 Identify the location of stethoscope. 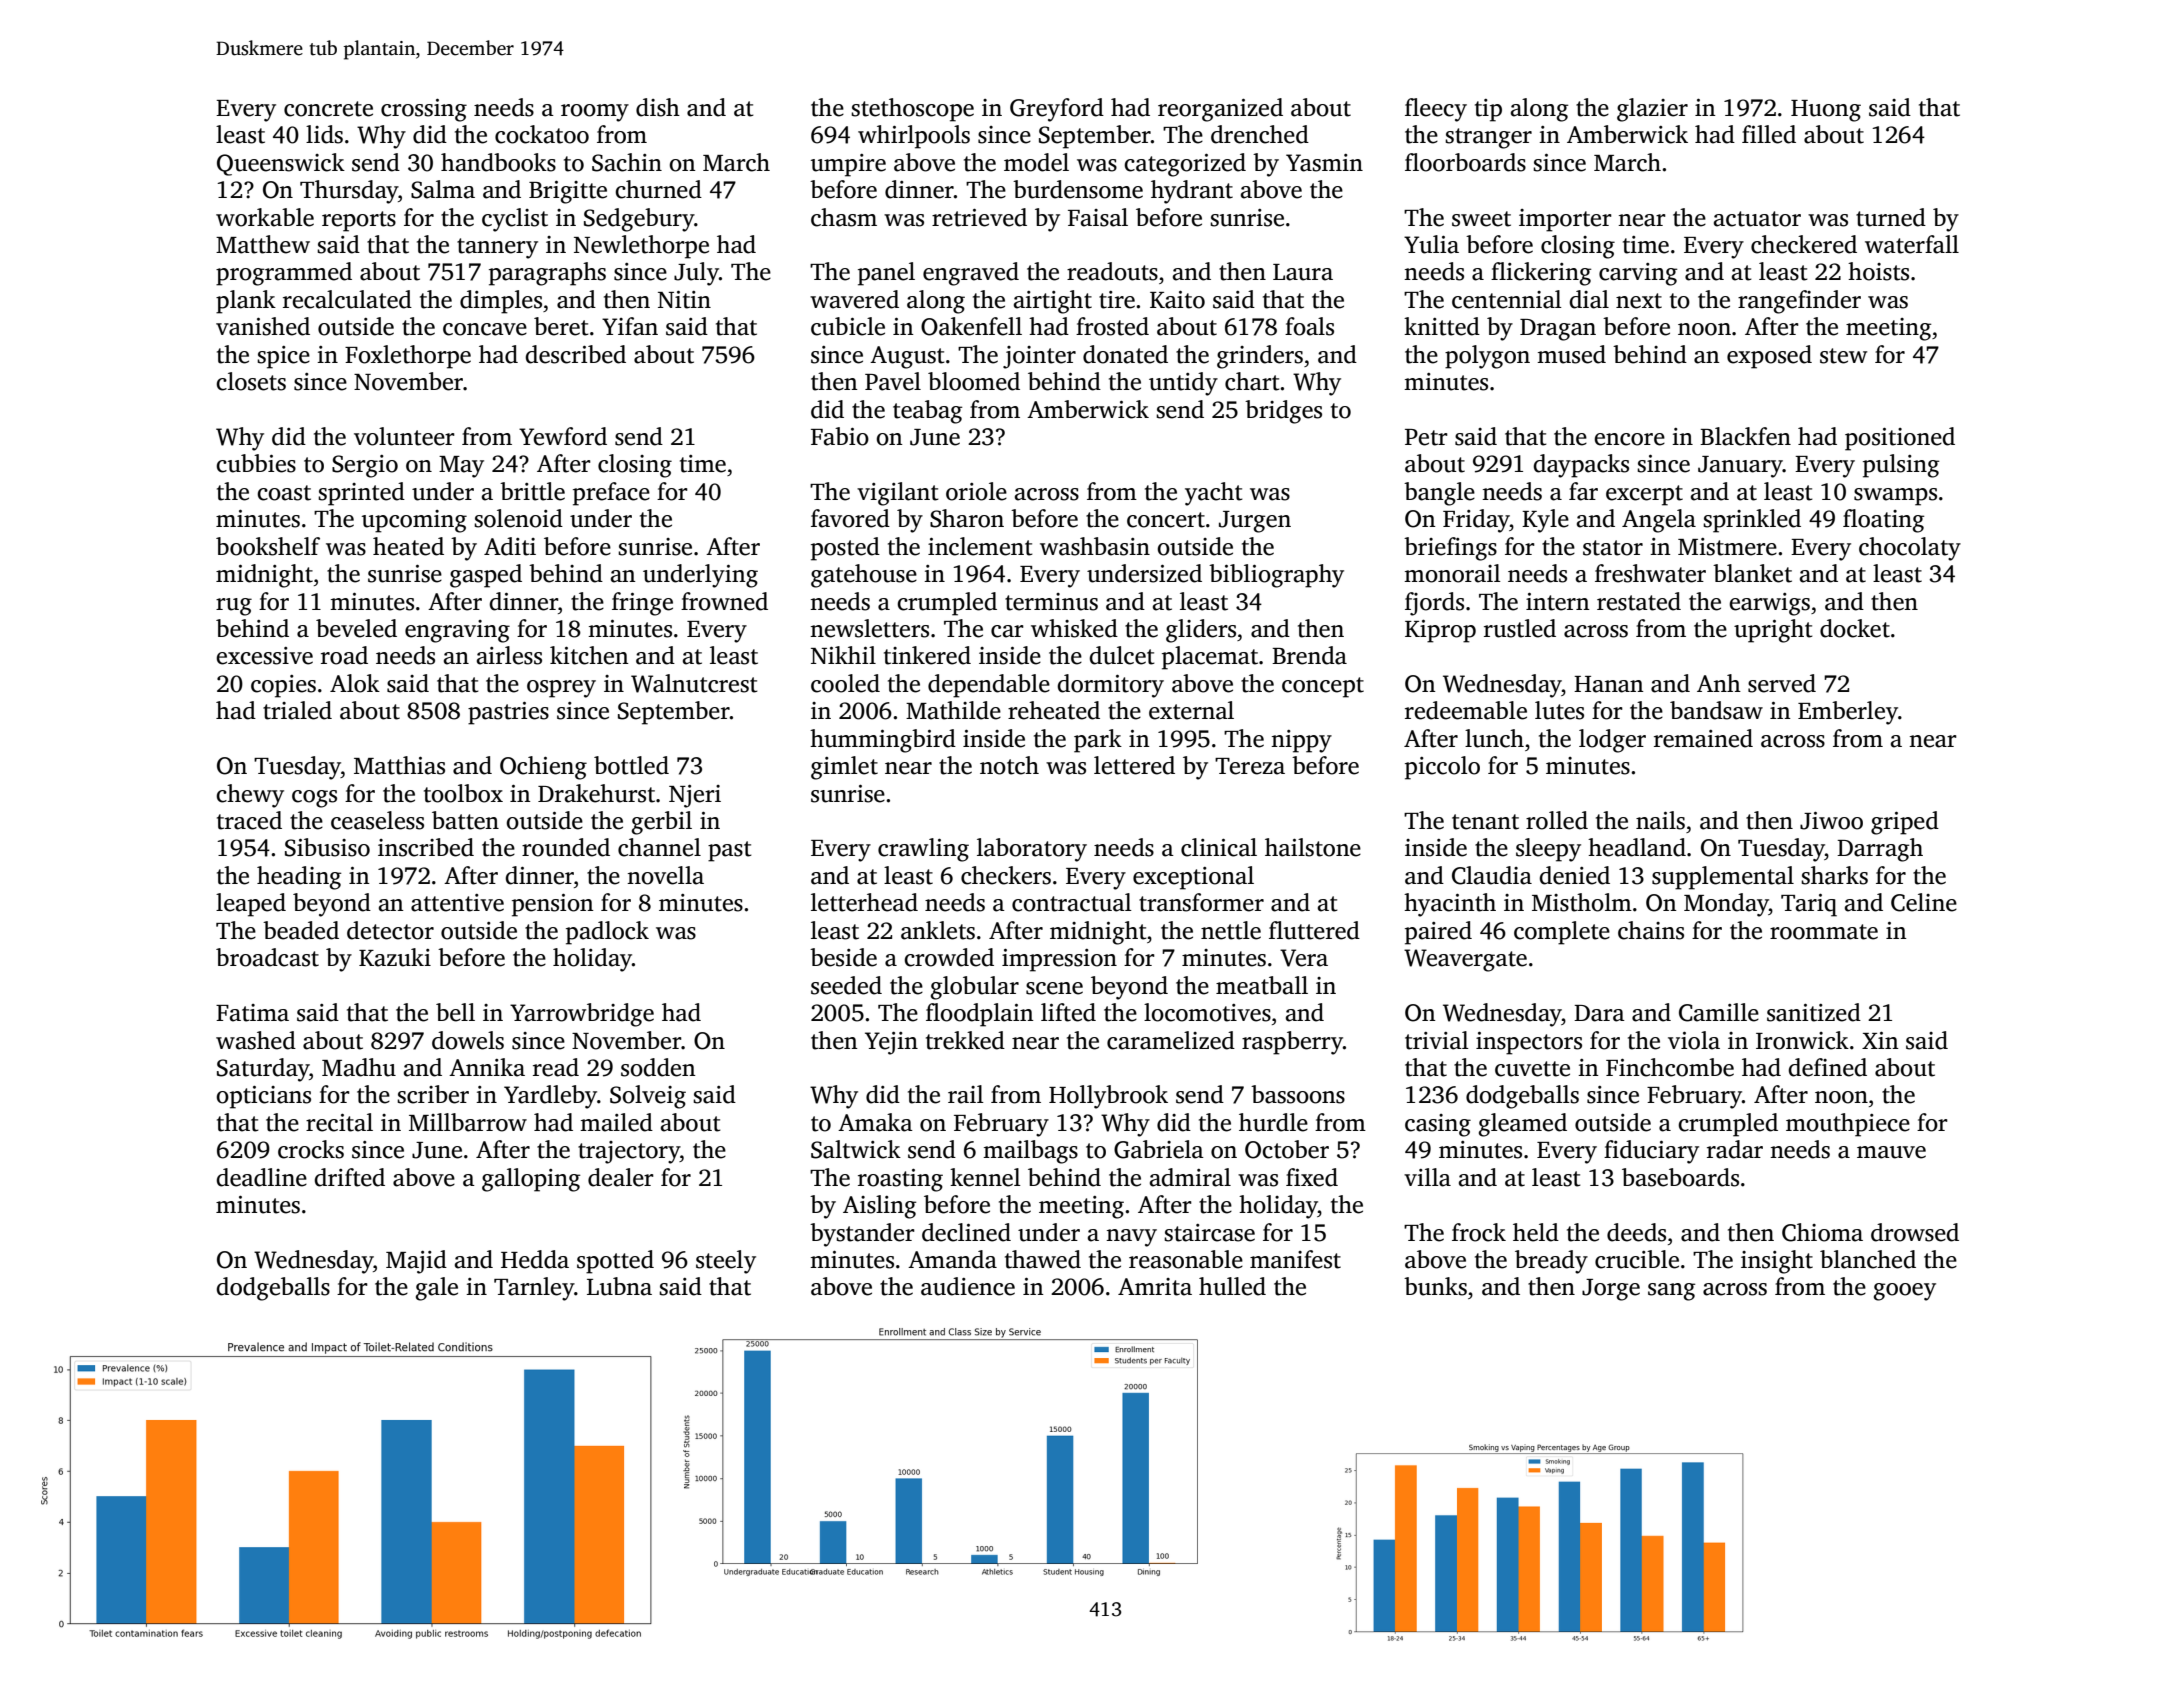
(912, 110).
